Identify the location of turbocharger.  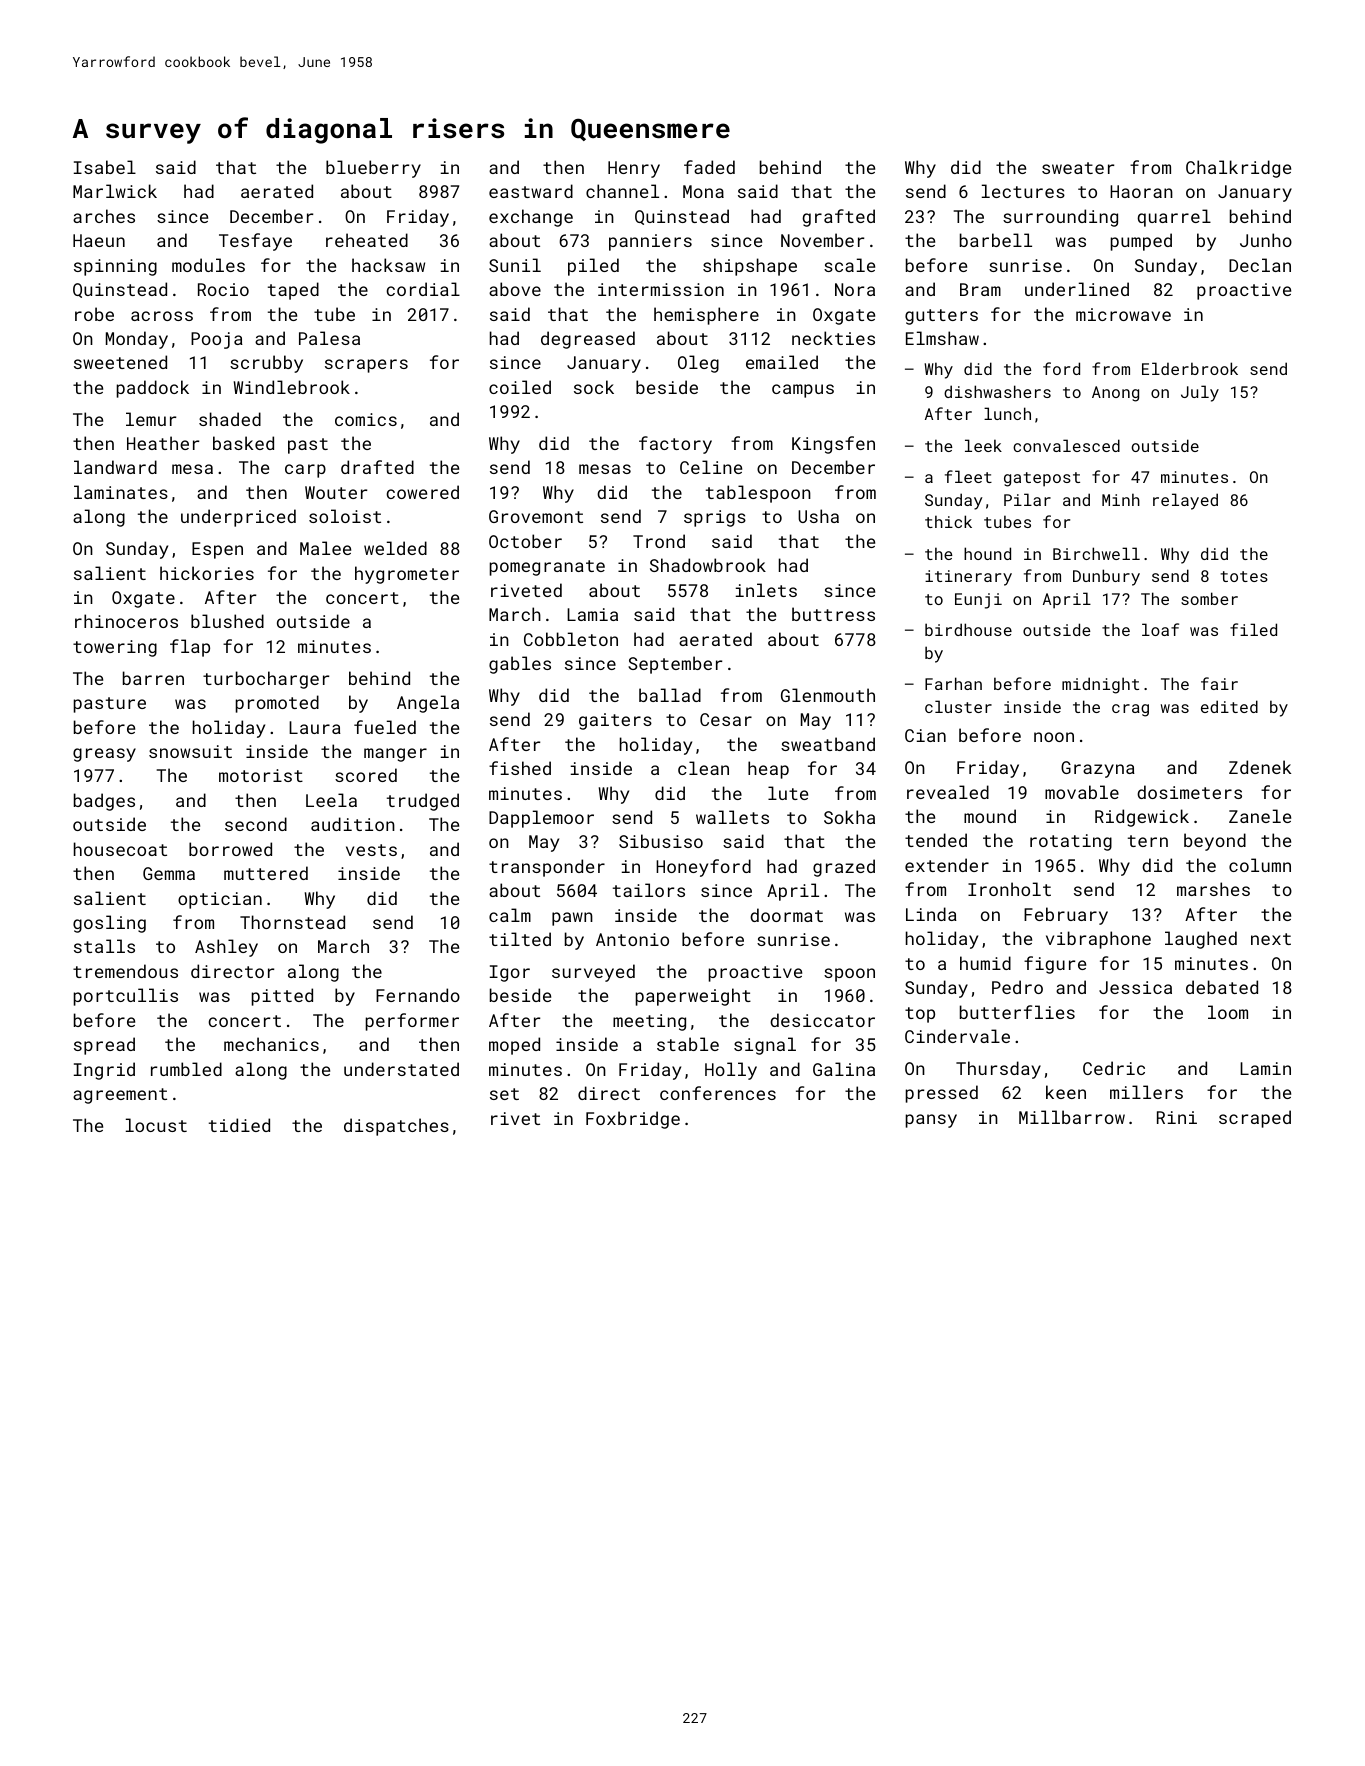
(266, 680).
